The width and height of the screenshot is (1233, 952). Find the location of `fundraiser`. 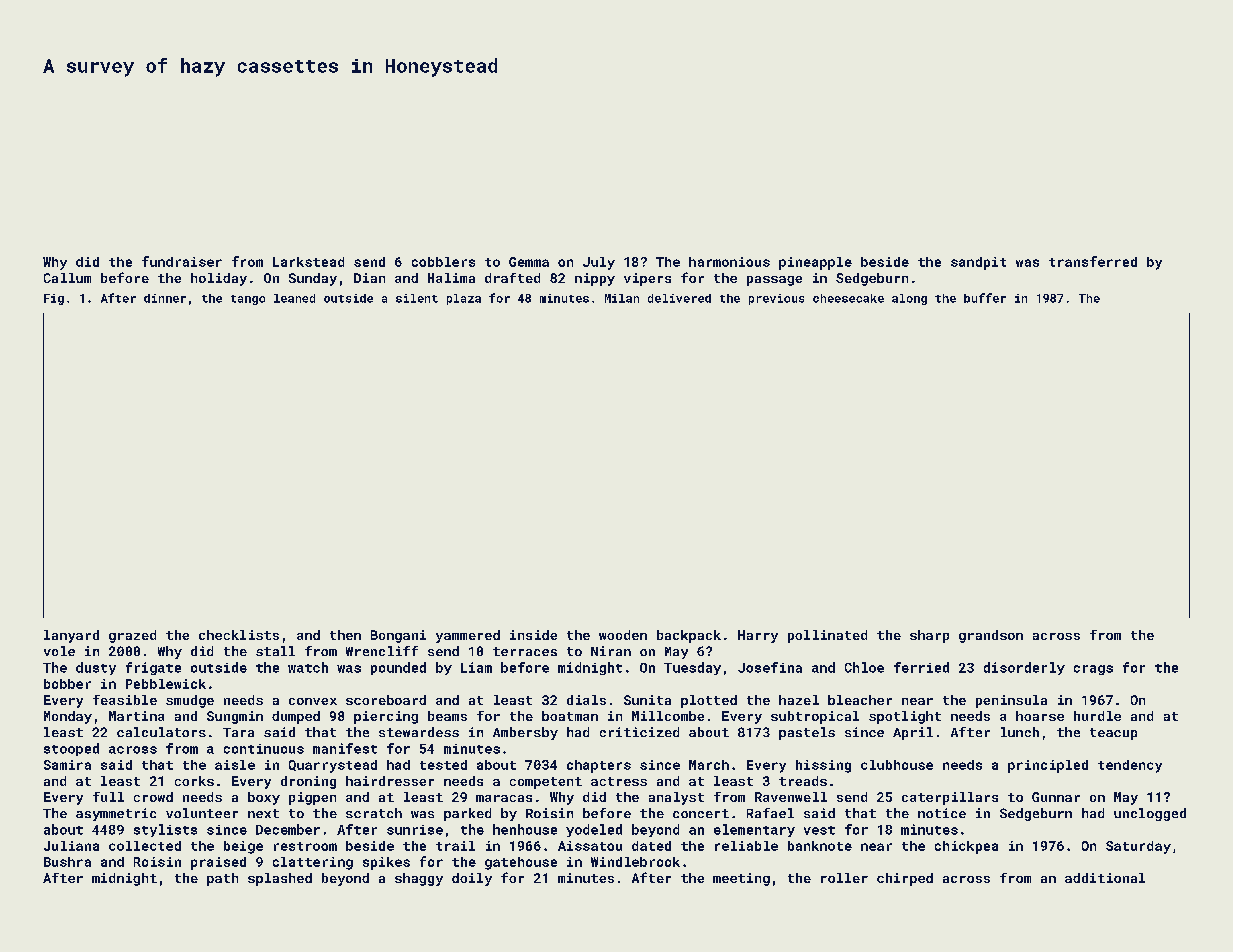

fundraiser is located at coordinates (182, 261).
